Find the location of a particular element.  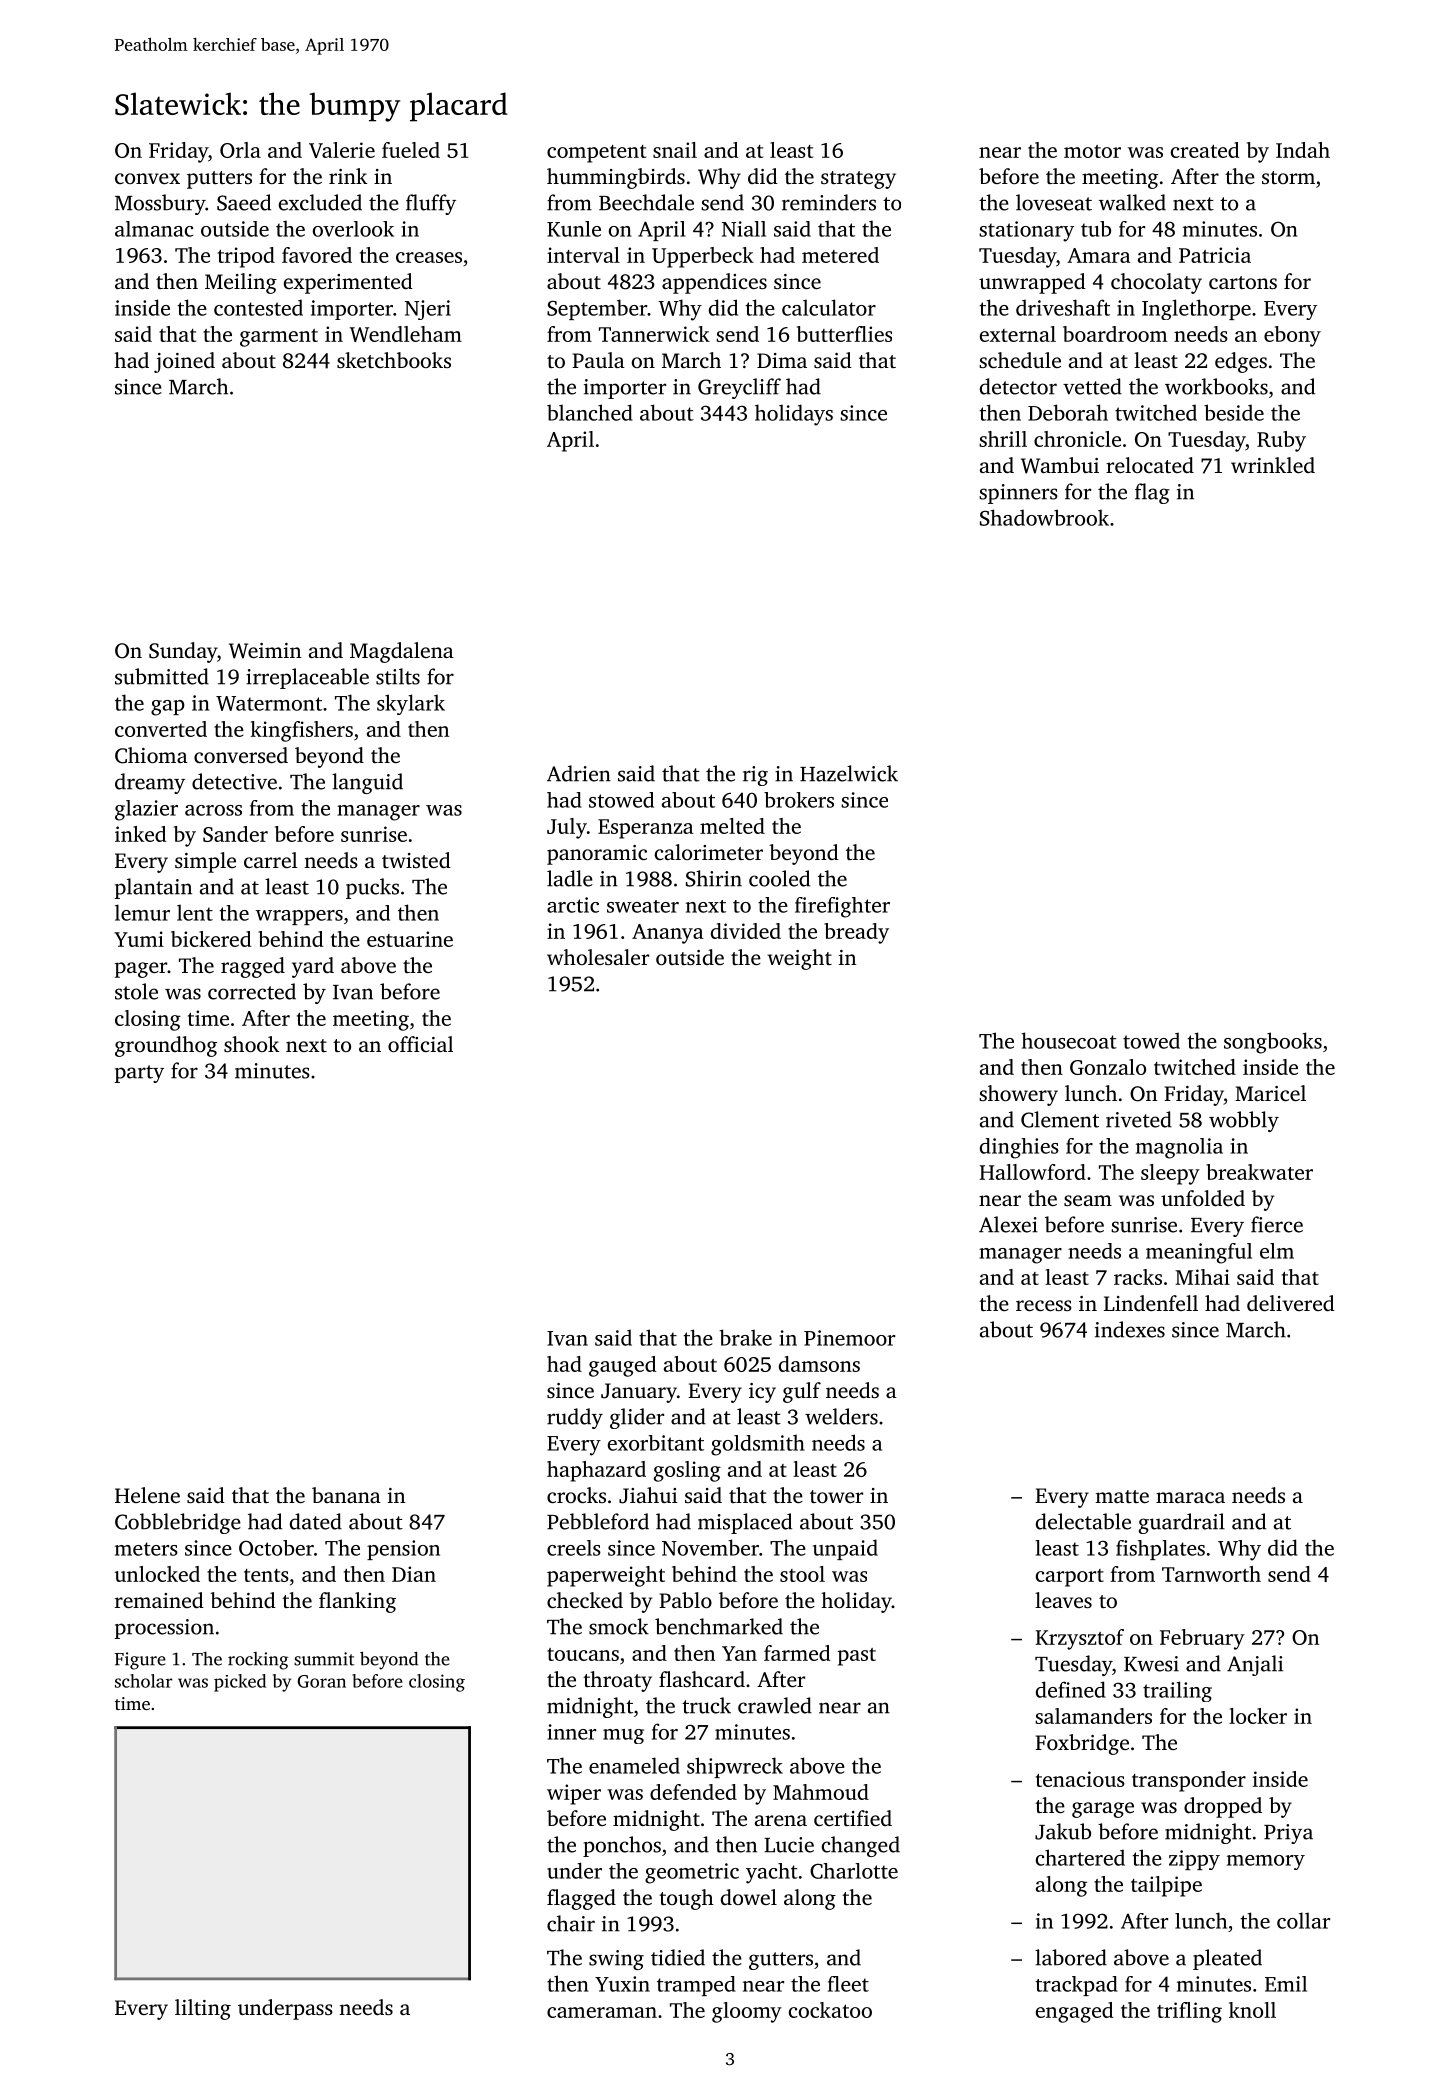

snail is located at coordinates (675, 150).
